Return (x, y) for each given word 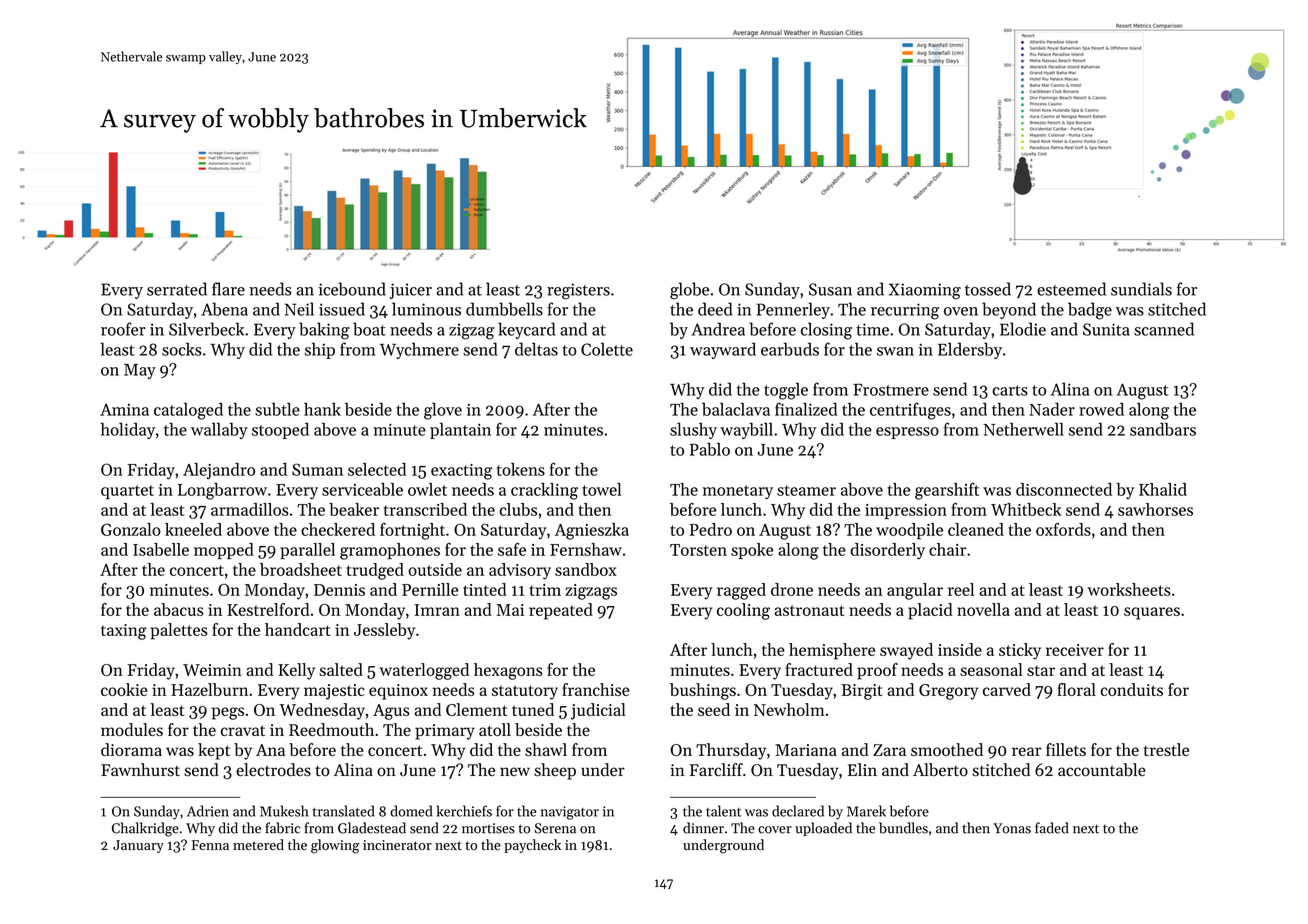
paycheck (532, 846)
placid (930, 611)
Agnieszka (592, 531)
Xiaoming (925, 291)
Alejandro (219, 471)
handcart (298, 629)
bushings (703, 691)
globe (689, 291)
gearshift (947, 491)
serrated (177, 289)
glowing (335, 846)
